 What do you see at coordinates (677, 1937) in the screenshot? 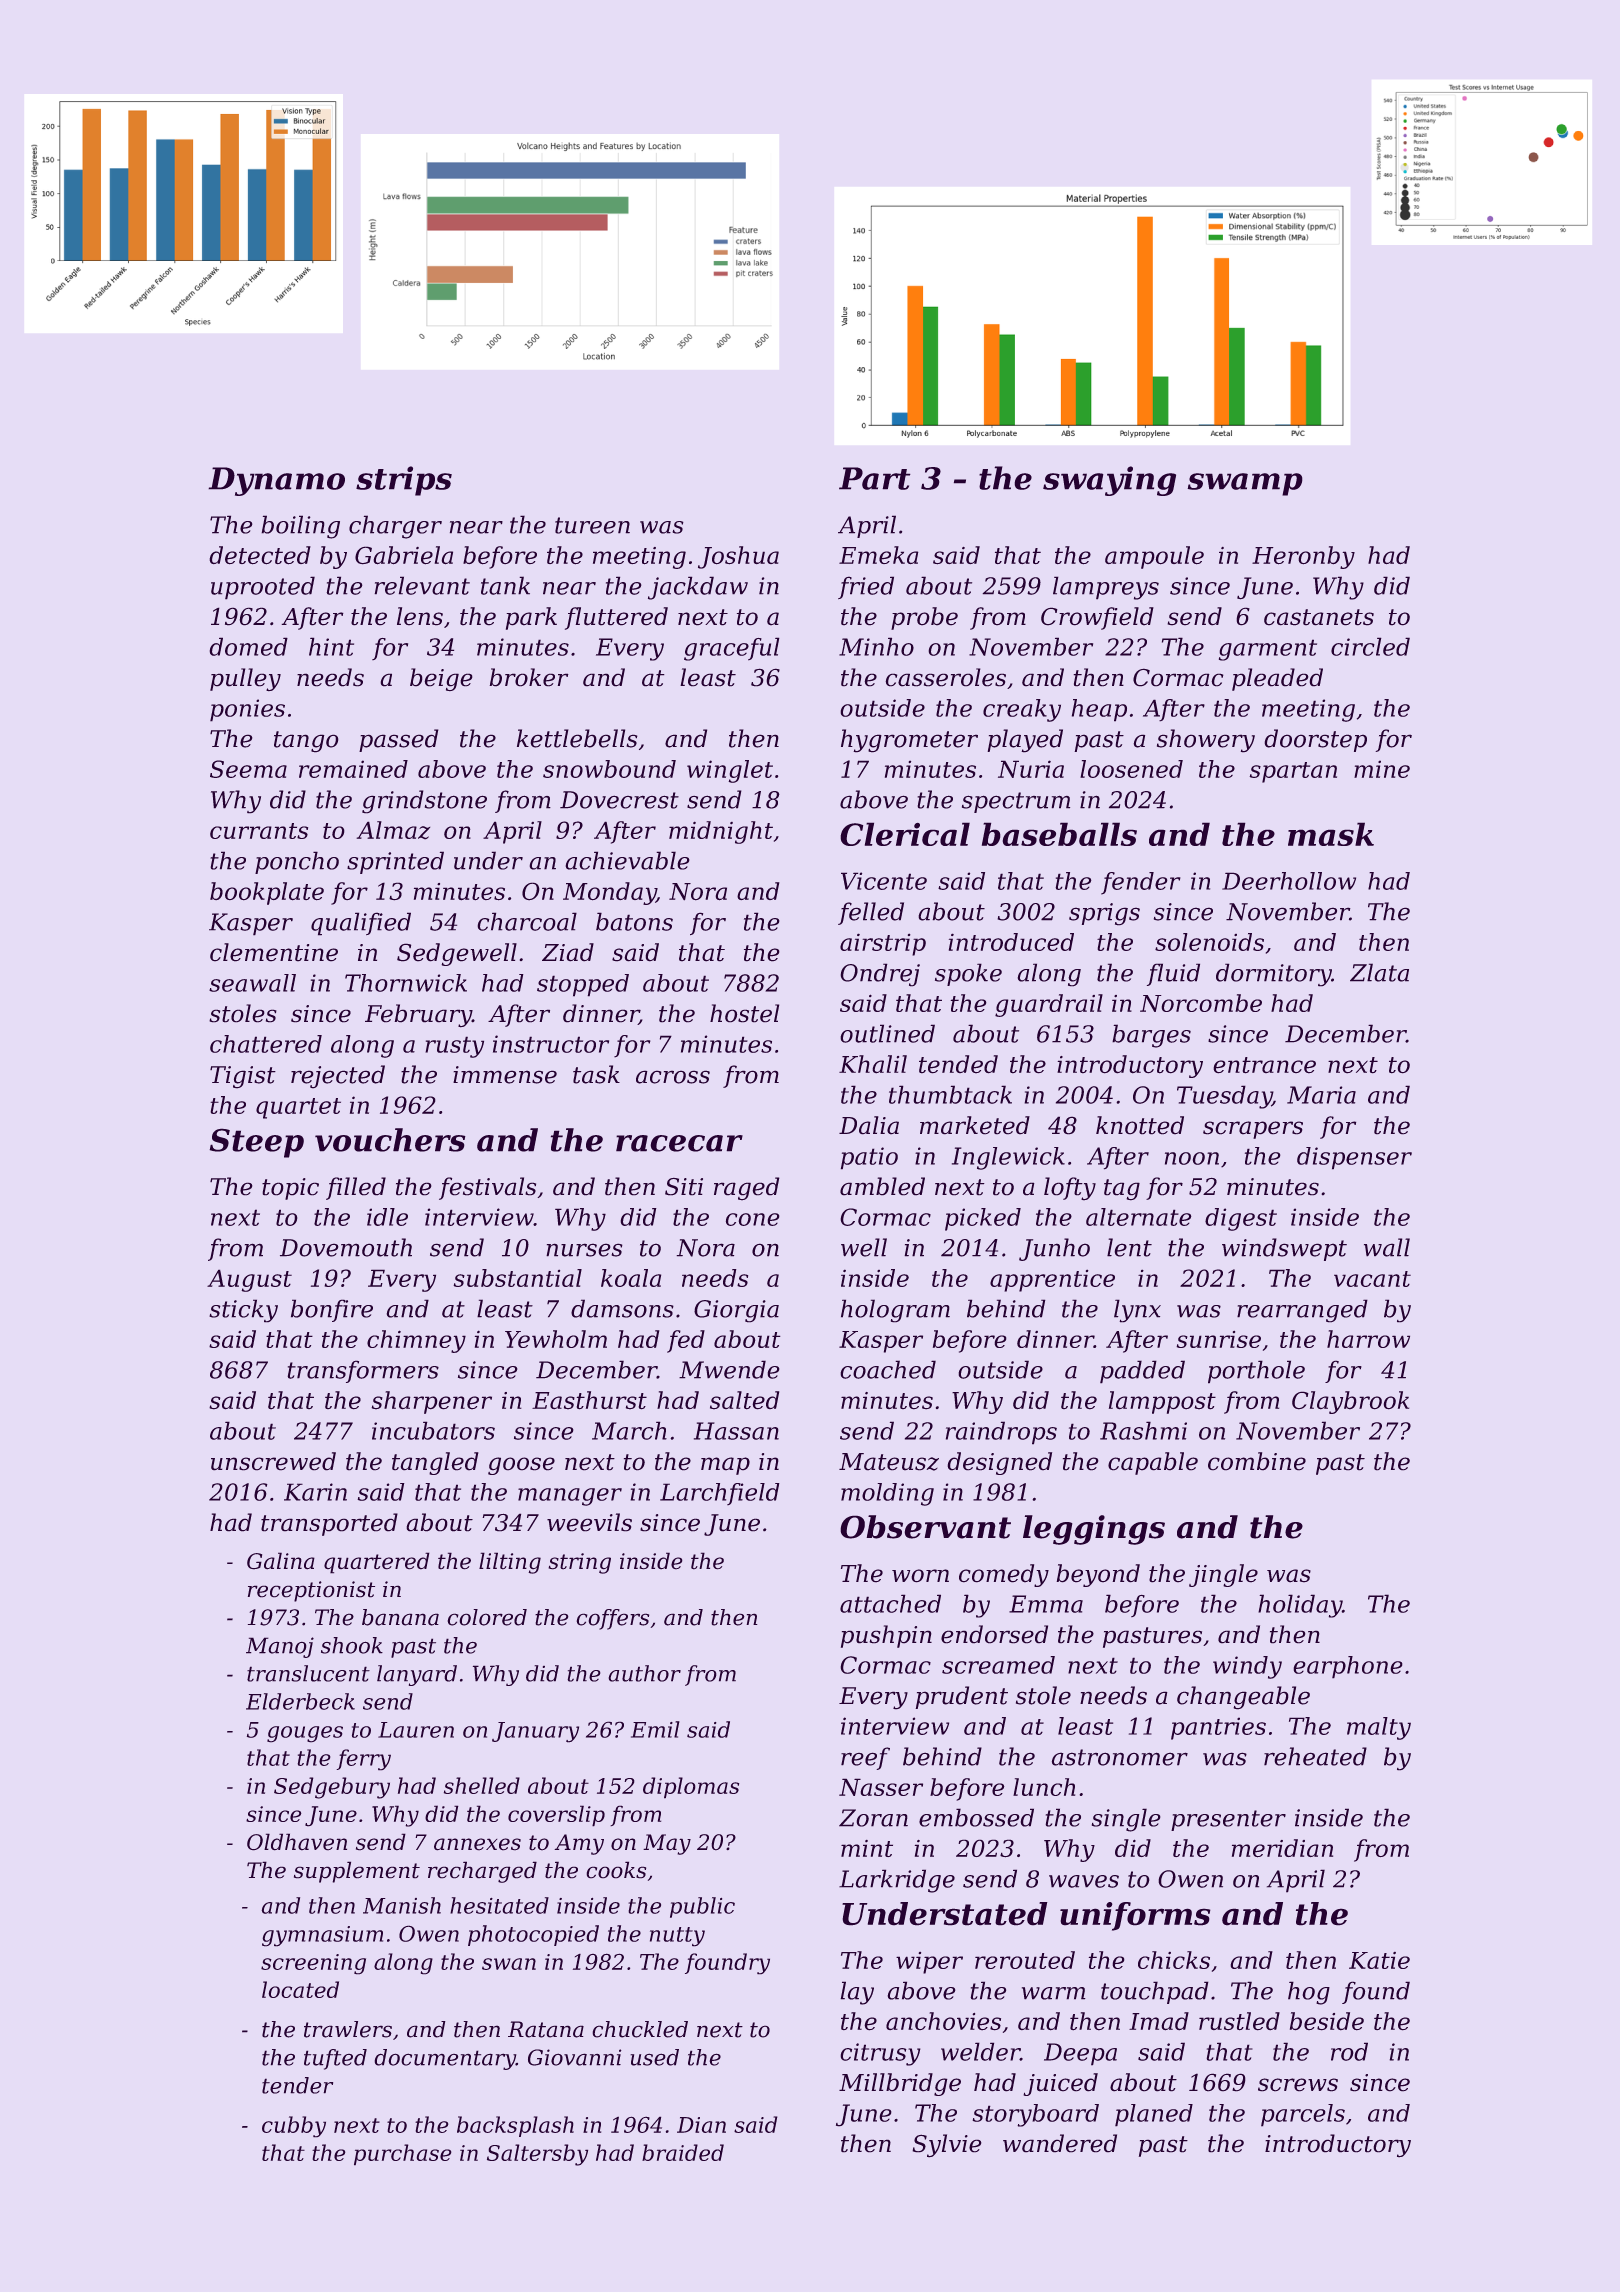
I see `nutty` at bounding box center [677, 1937].
